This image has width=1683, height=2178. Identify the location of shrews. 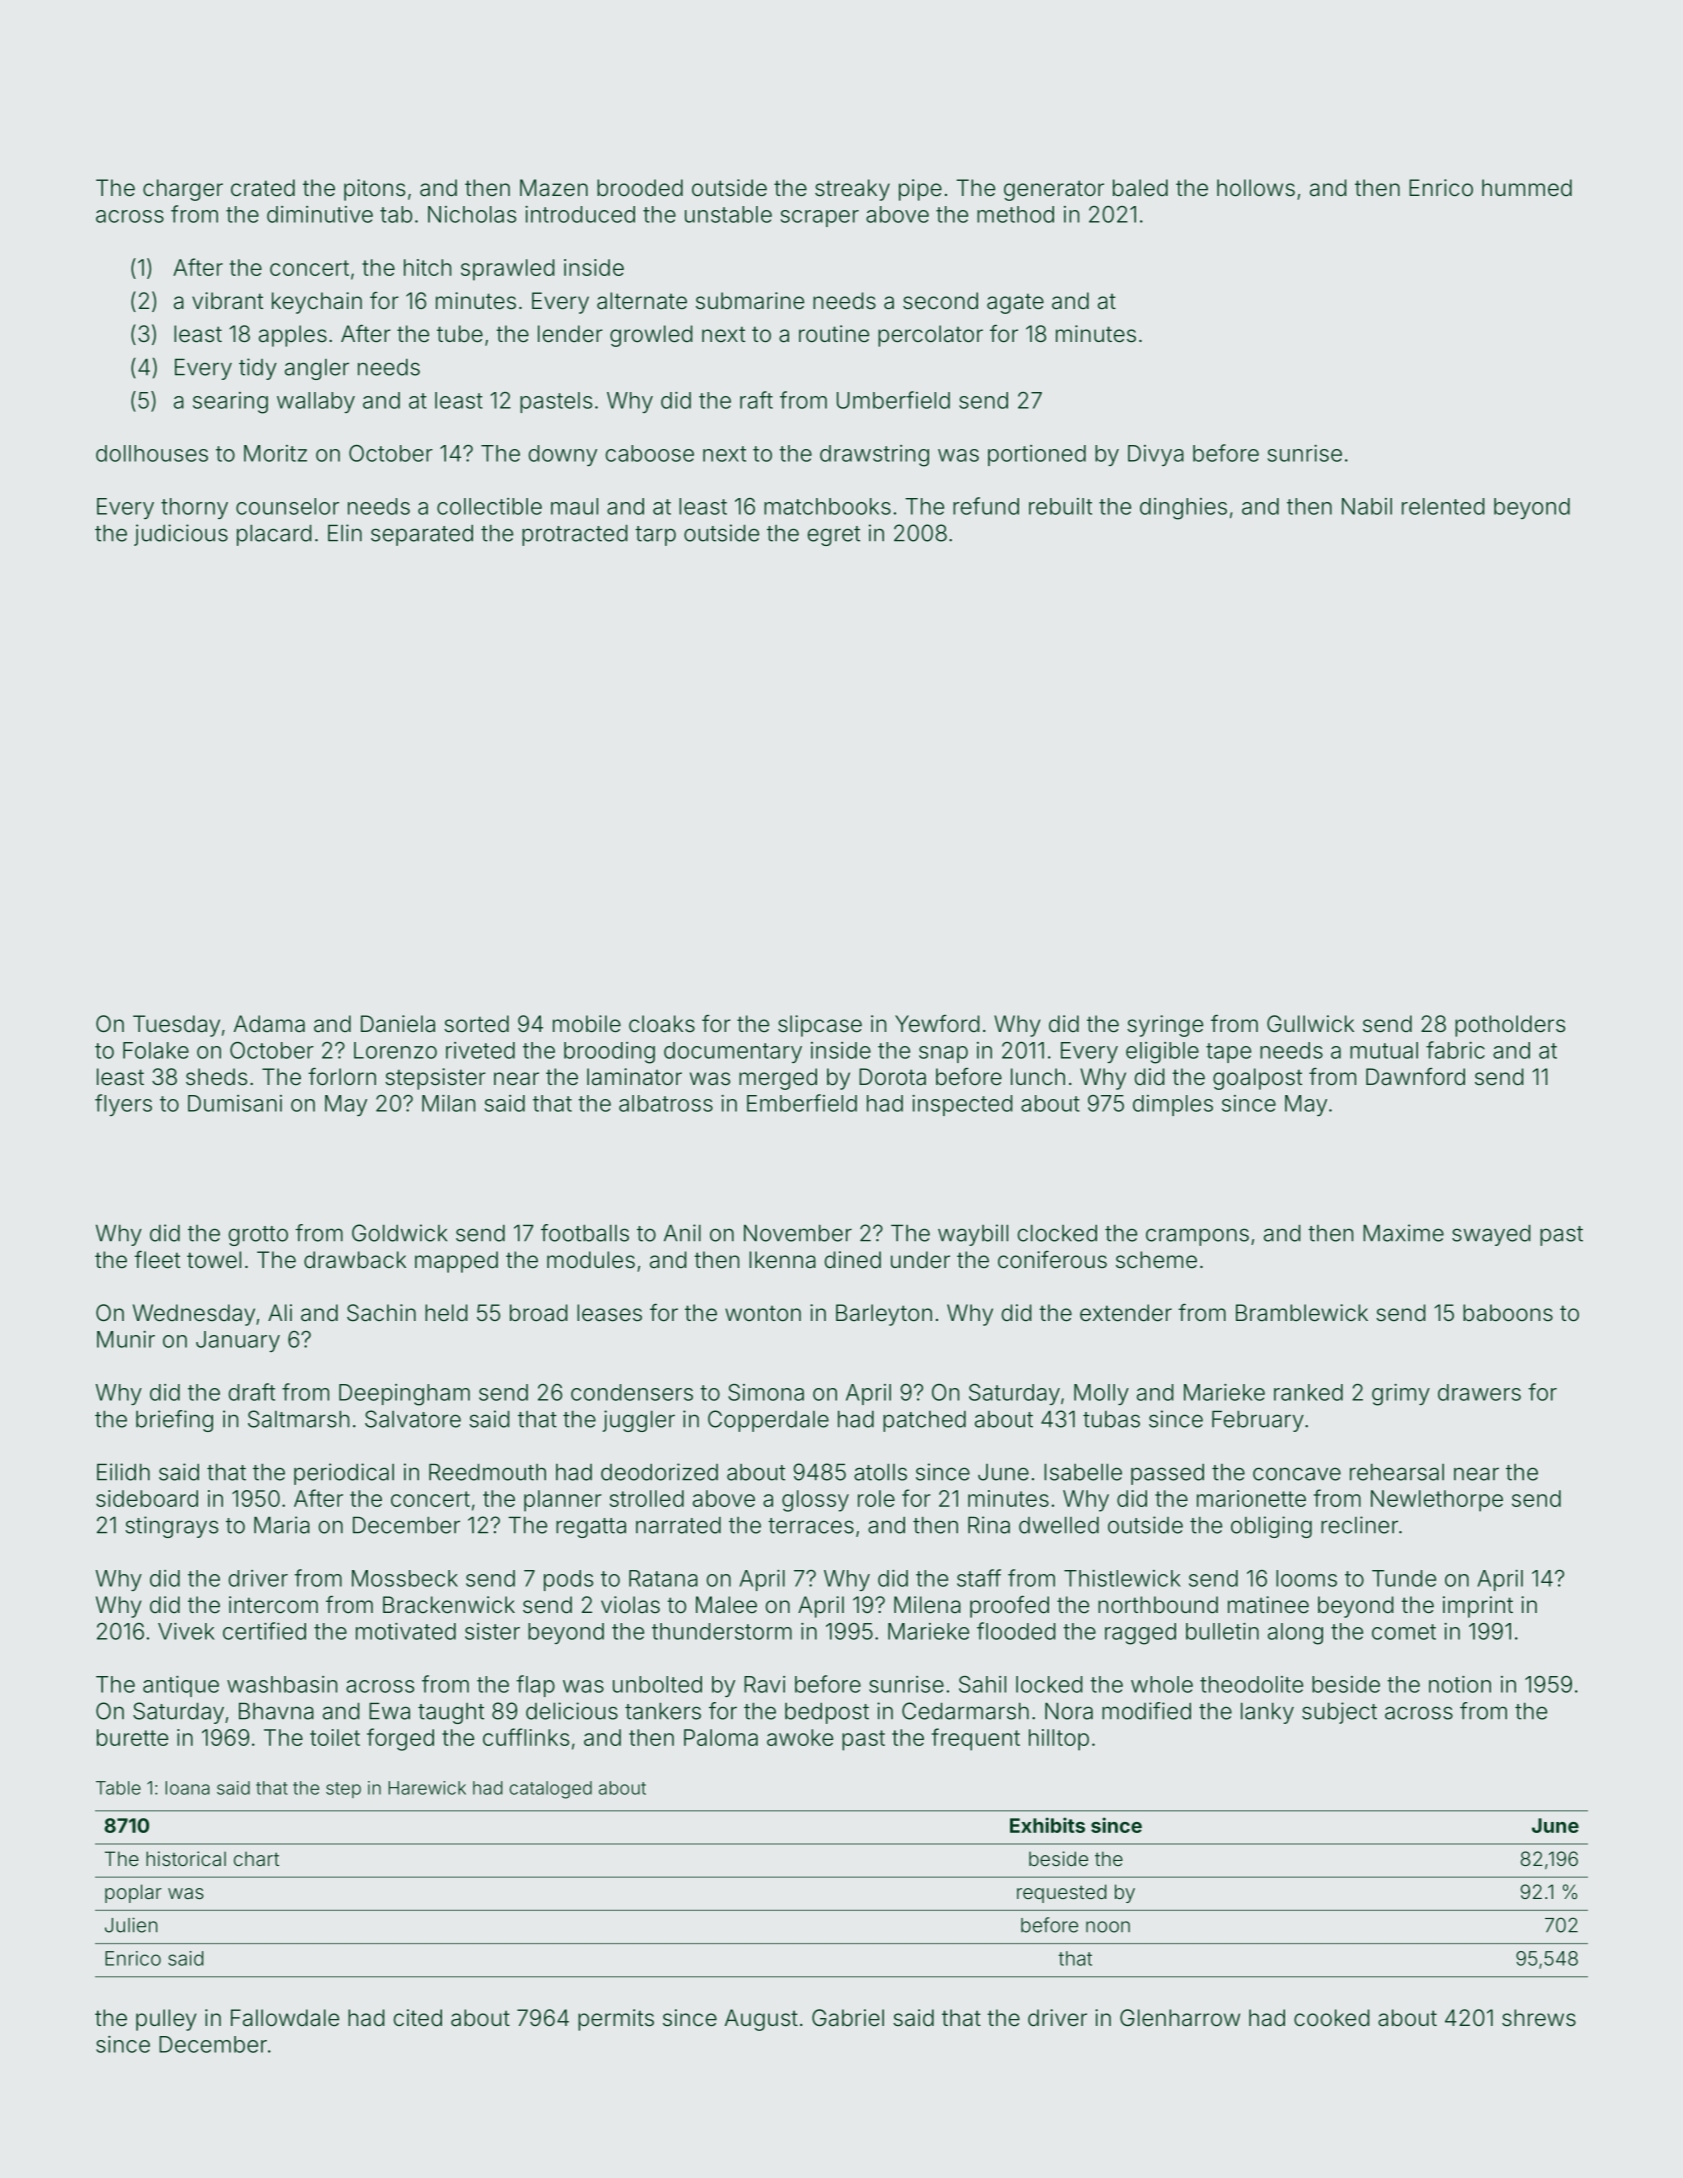
(1539, 2018).
